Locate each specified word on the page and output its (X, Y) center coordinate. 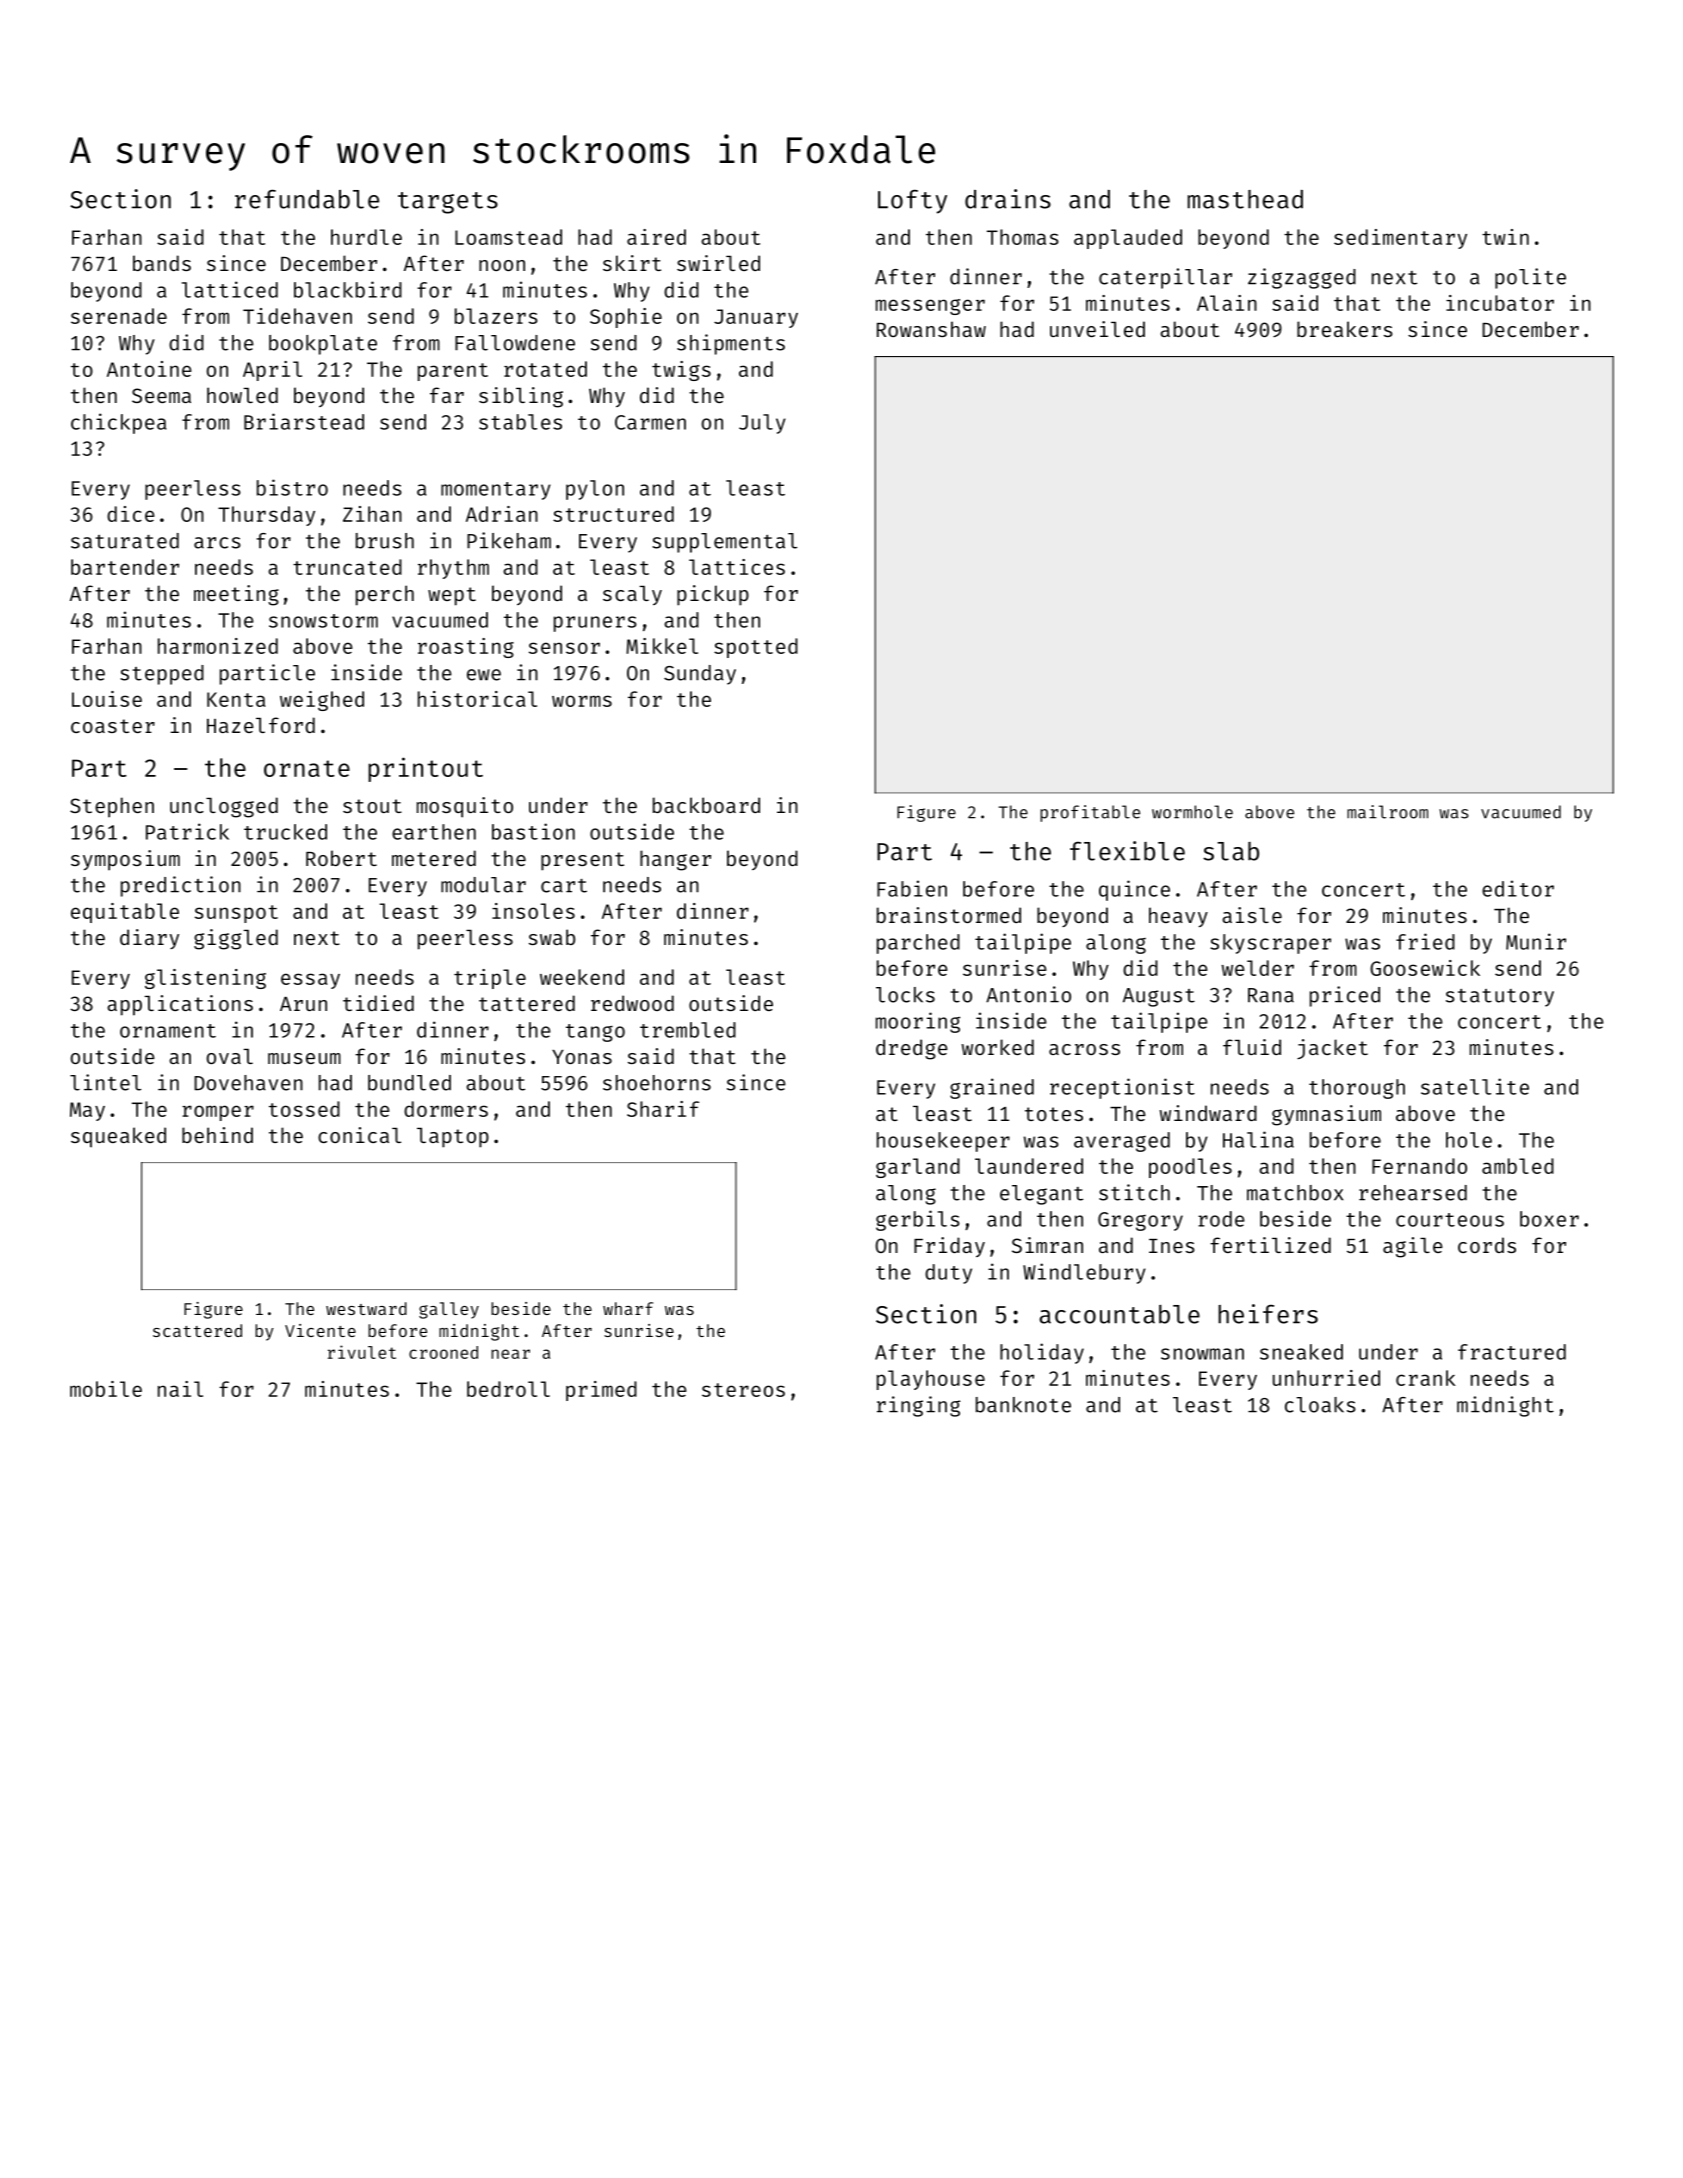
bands (162, 263)
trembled (688, 1030)
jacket (1332, 1049)
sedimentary (1400, 239)
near (510, 1354)
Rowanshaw (931, 329)
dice (130, 514)
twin (1505, 237)
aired (656, 237)
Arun (303, 1004)
